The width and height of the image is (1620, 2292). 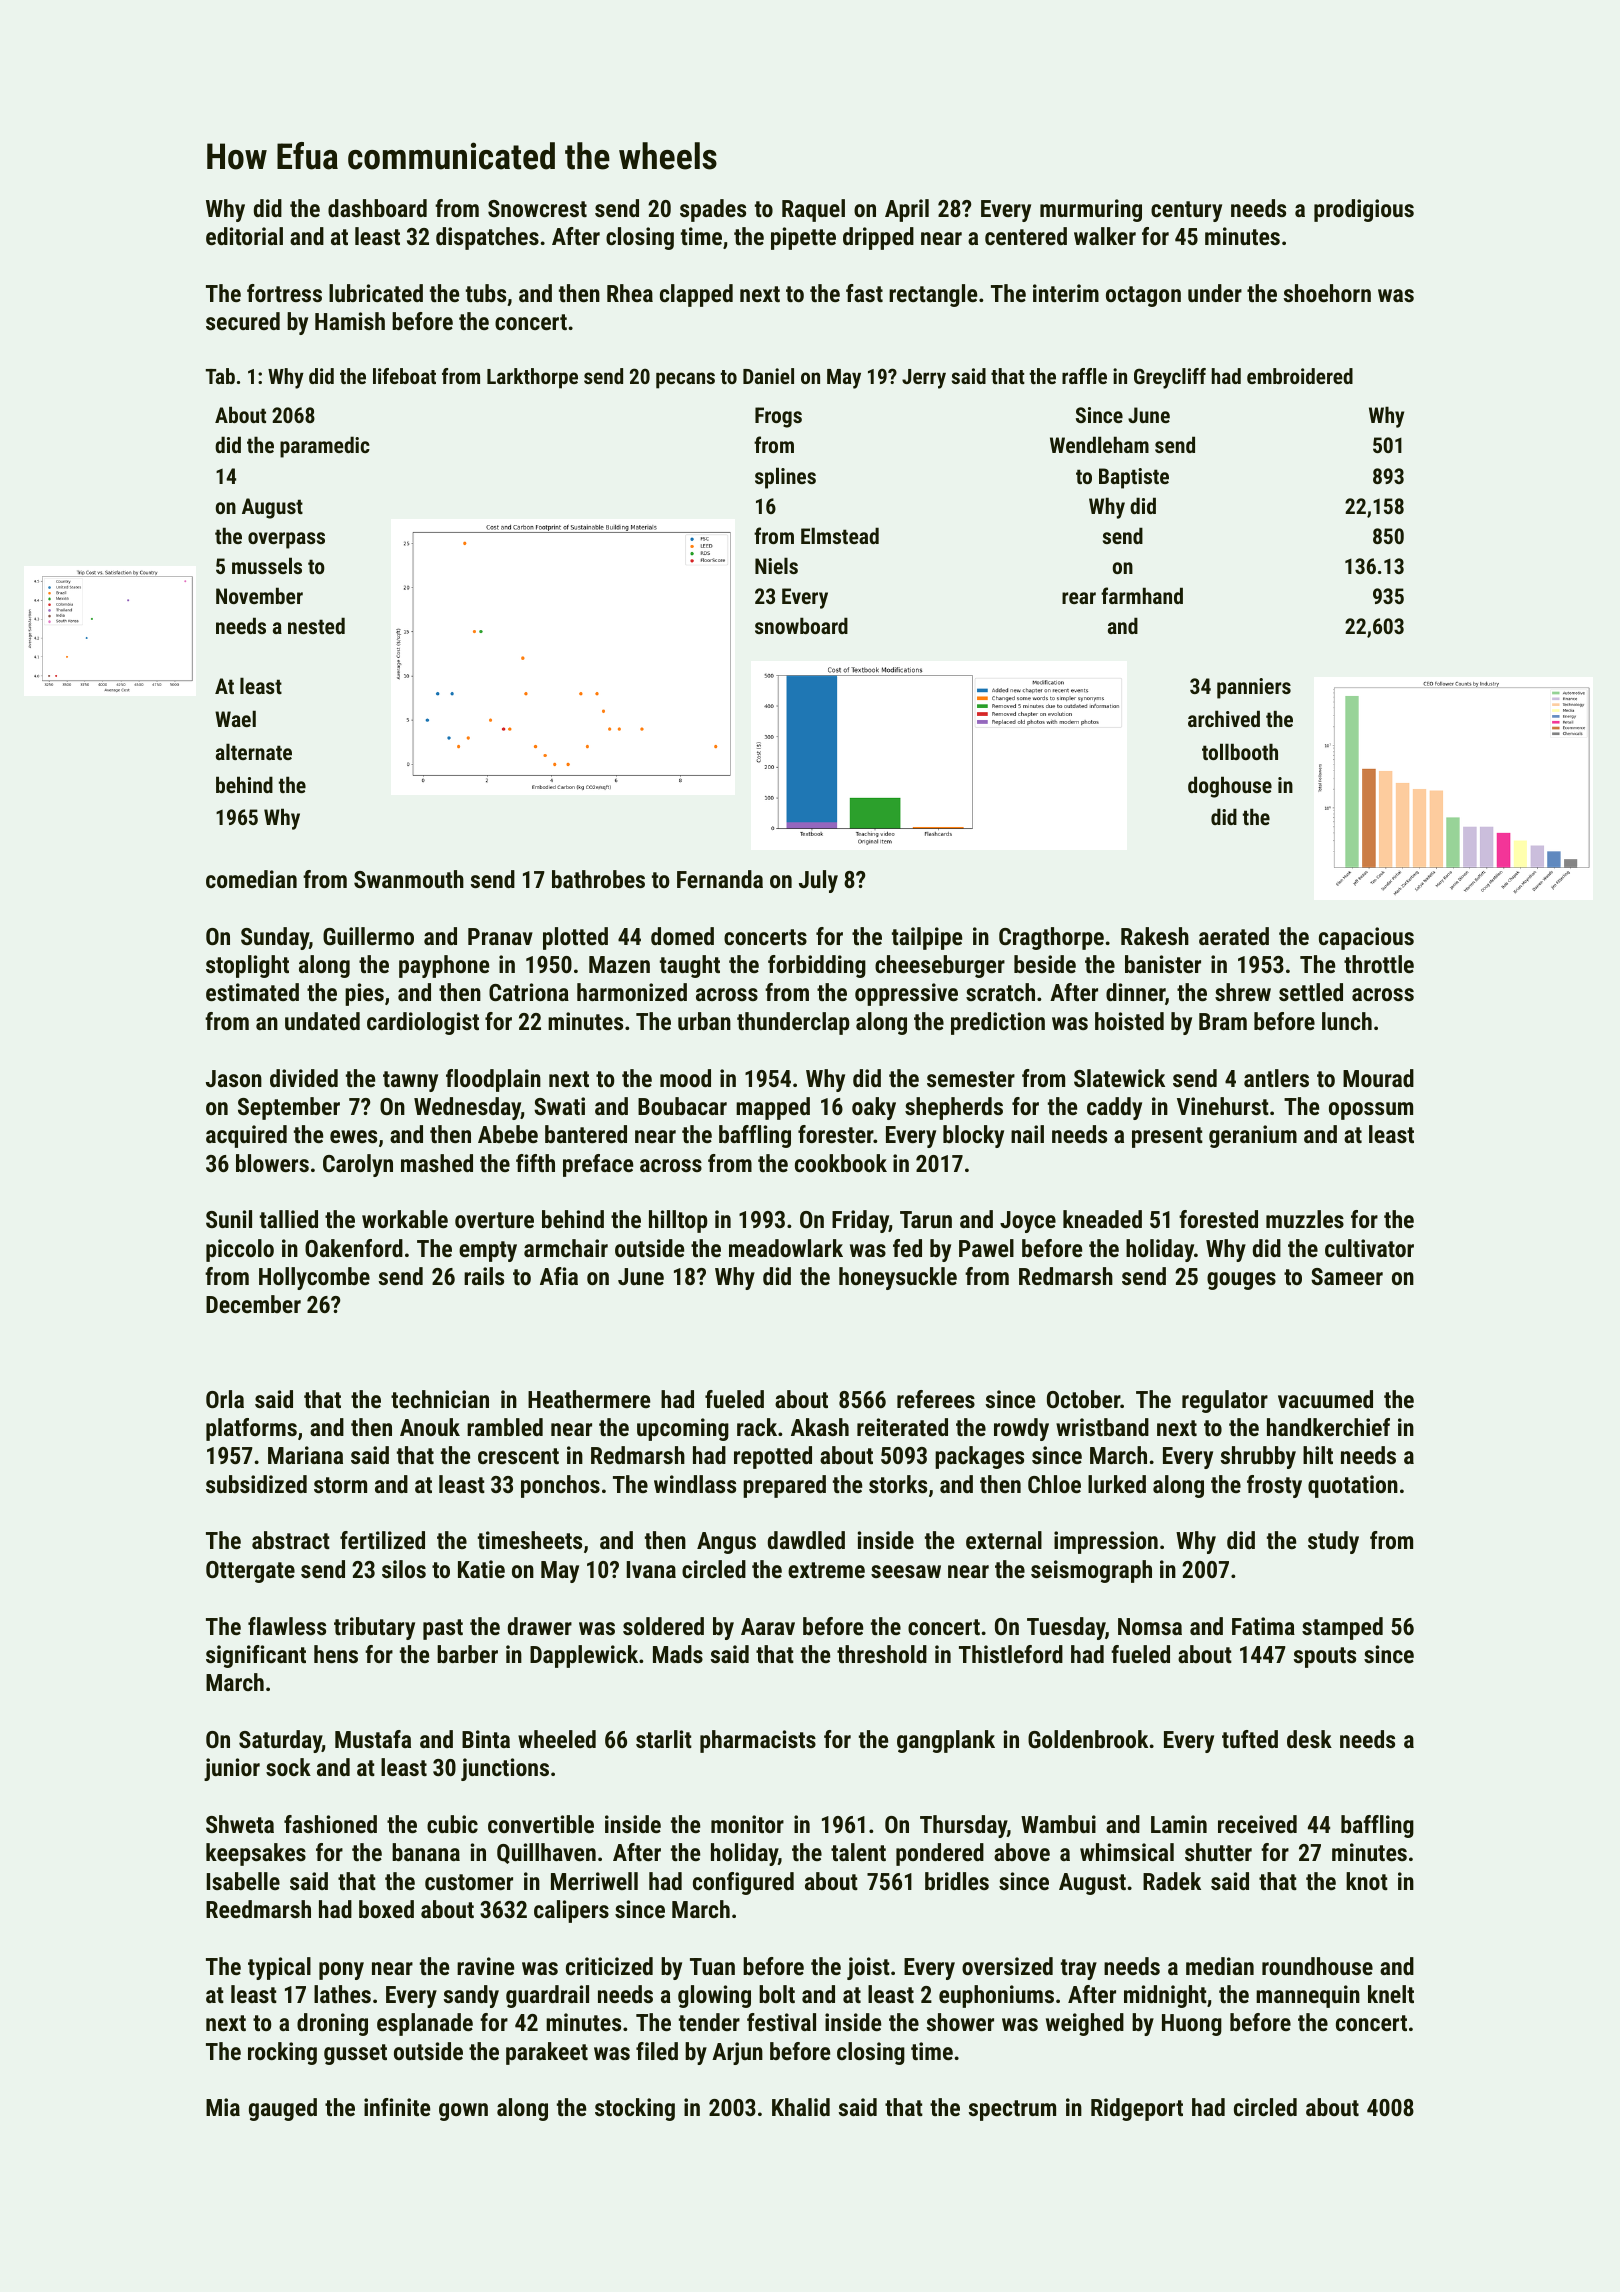 I want to click on acquired, so click(x=246, y=1136).
